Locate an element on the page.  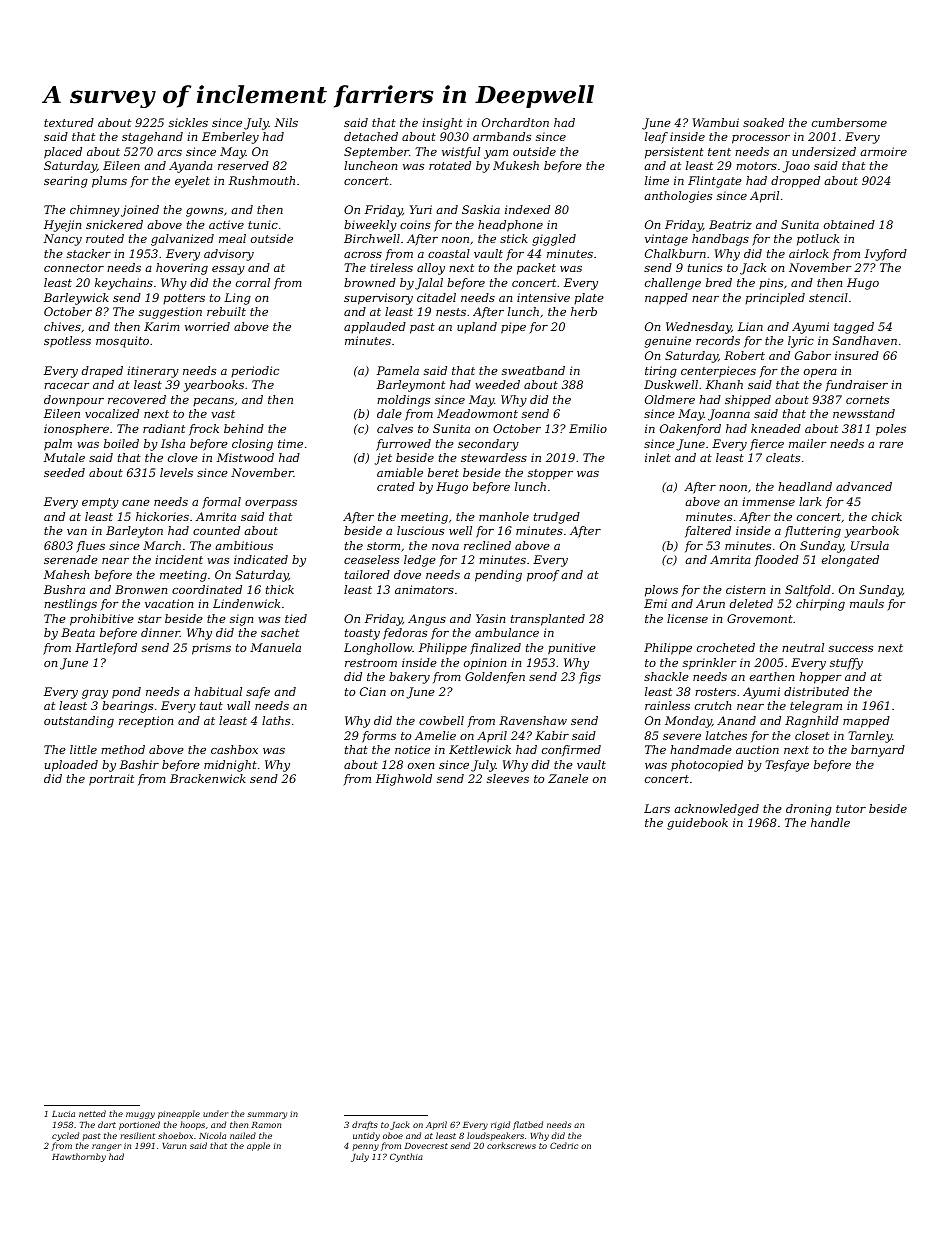
textured is located at coordinates (69, 122).
